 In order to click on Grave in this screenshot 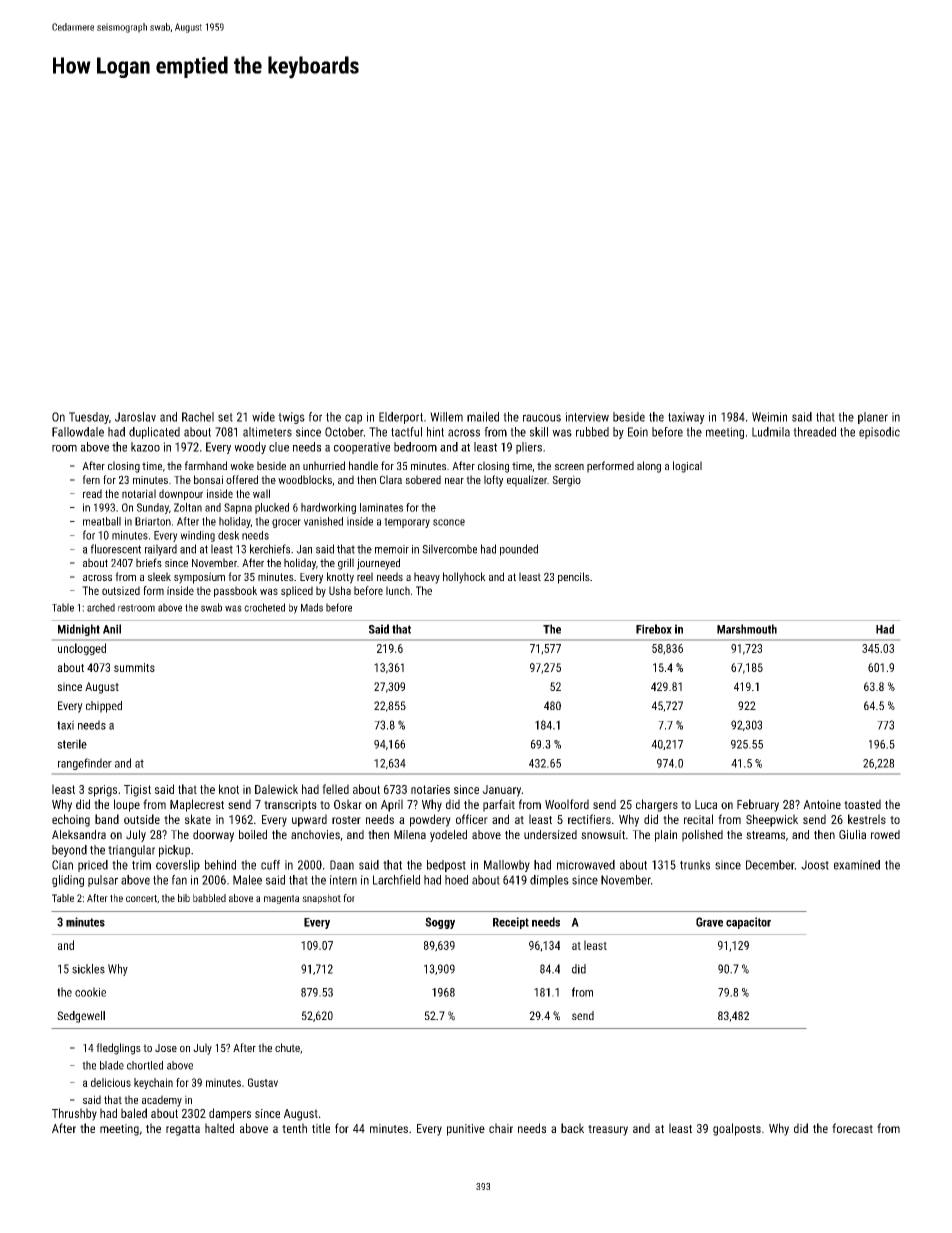, I will do `click(709, 922)`.
